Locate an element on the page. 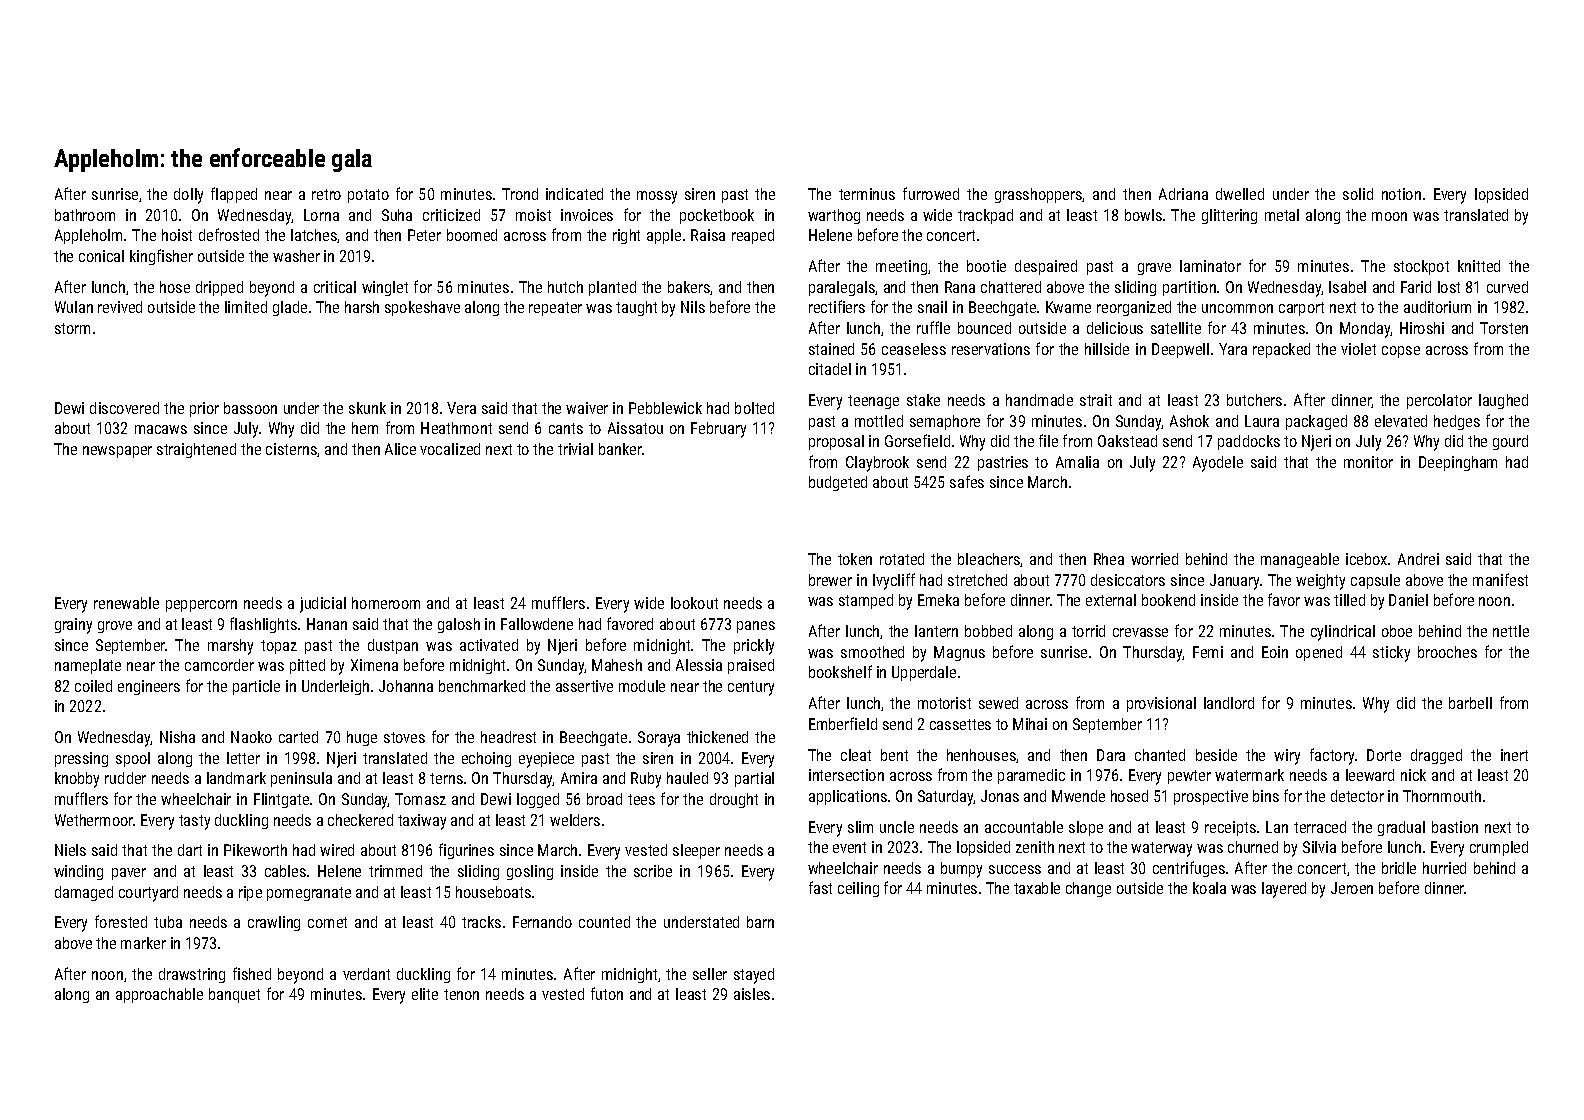 This image has height=1120, width=1584. coiled is located at coordinates (93, 686).
